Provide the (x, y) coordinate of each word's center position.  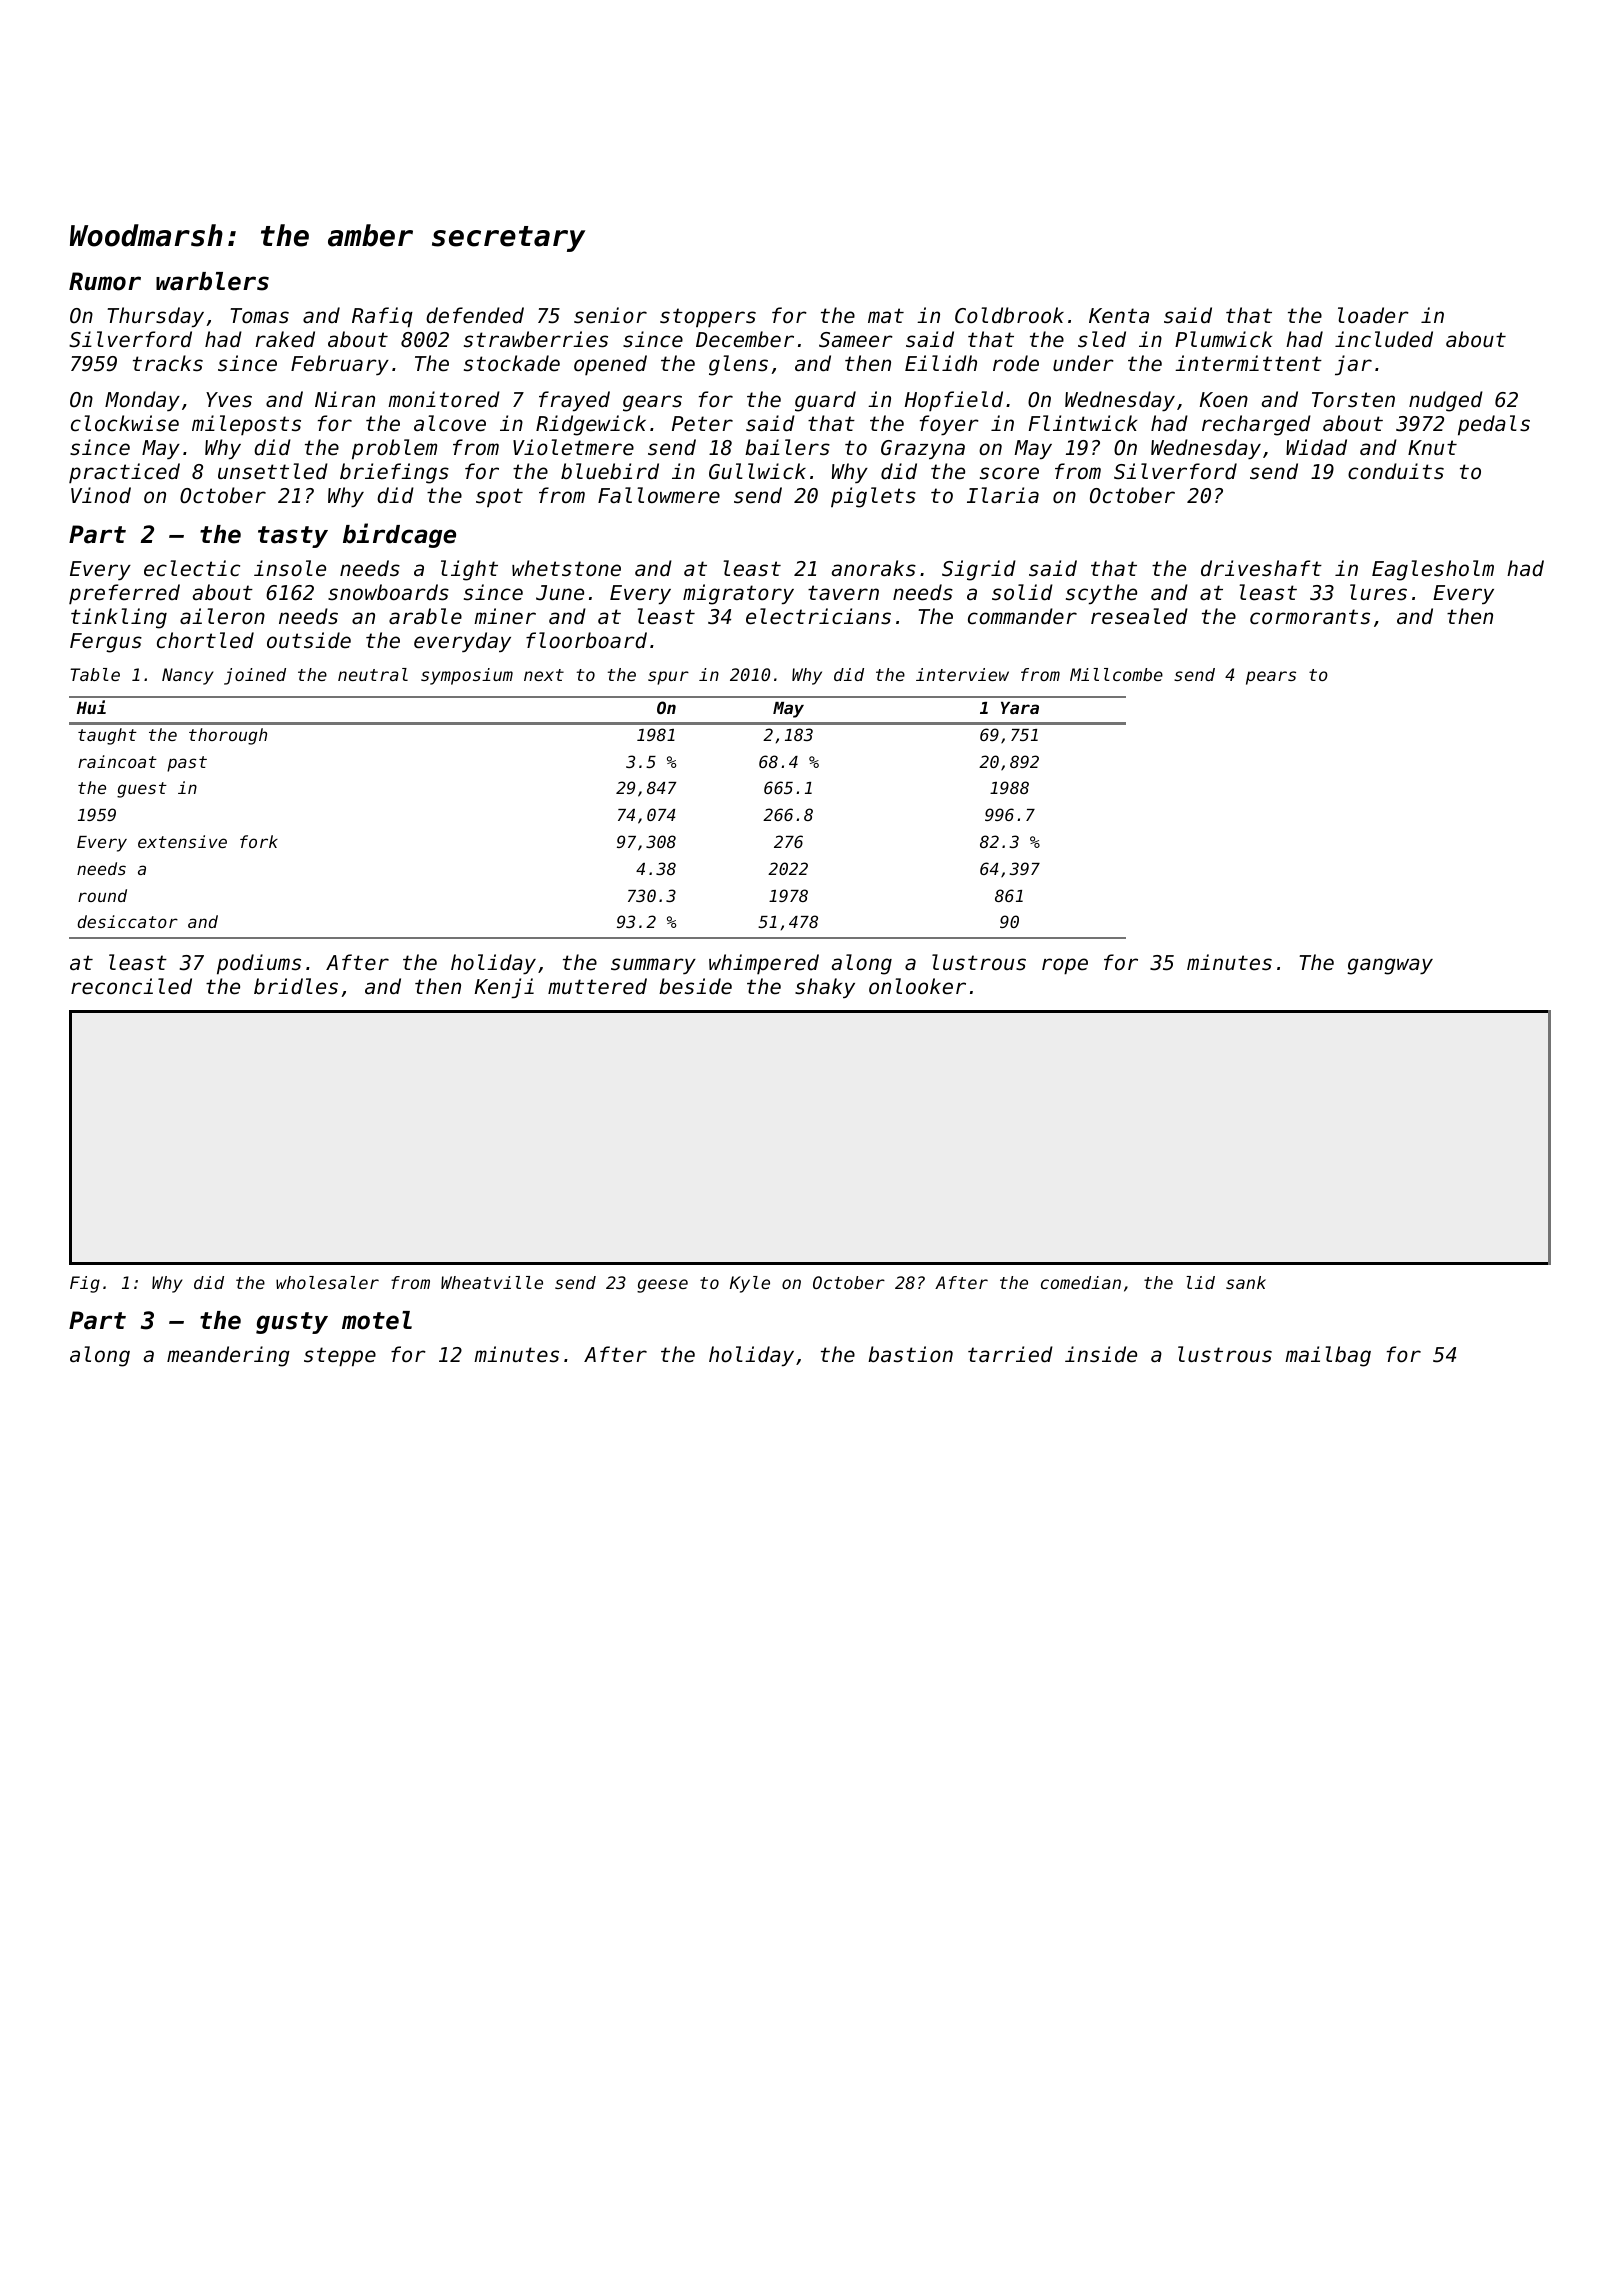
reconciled (131, 986)
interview (962, 674)
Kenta (1119, 316)
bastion (910, 1354)
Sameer (856, 340)
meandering (228, 1356)
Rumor (105, 281)
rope (1065, 966)
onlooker (917, 986)
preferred (124, 594)
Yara (1020, 708)
